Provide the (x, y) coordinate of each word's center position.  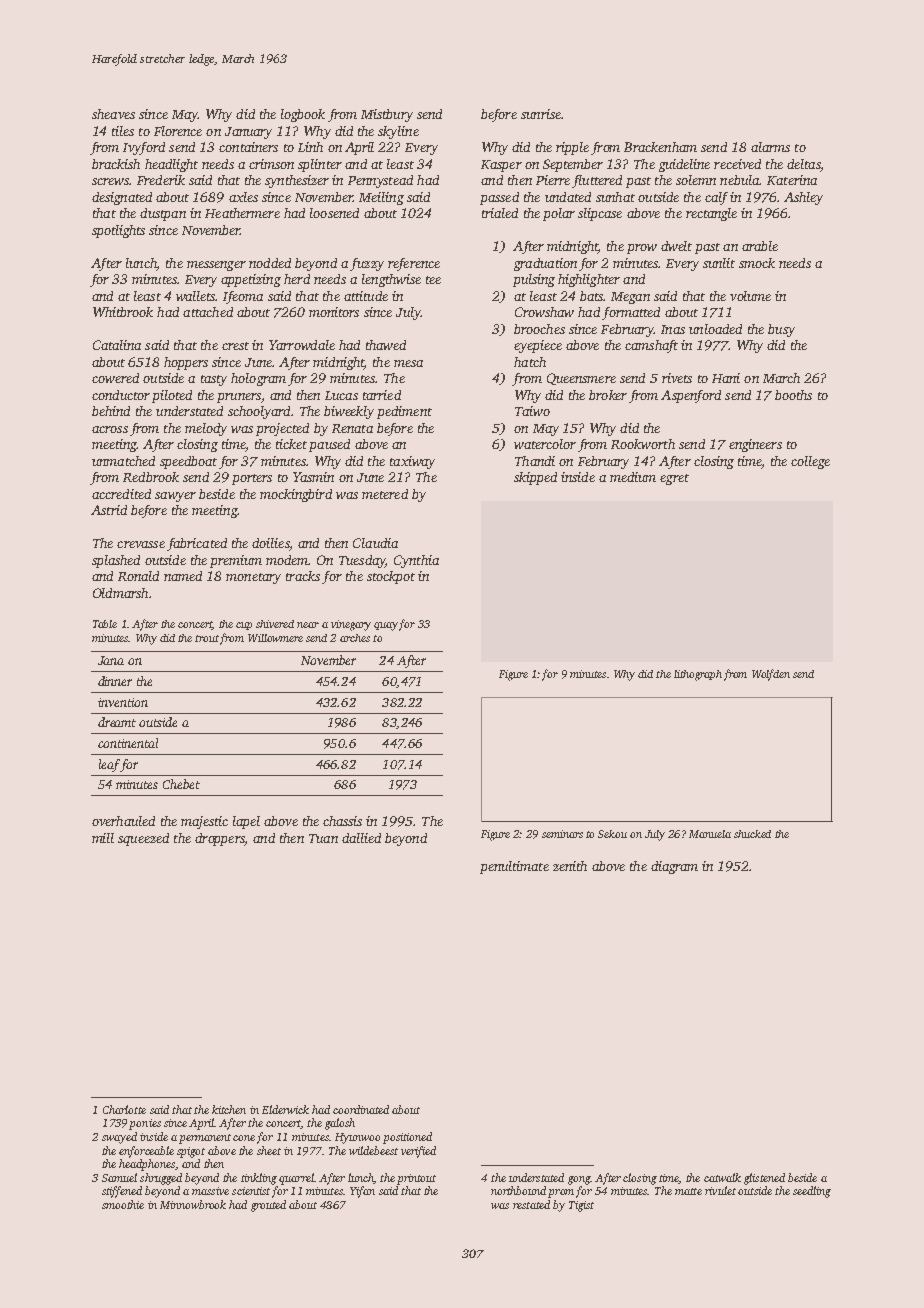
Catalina (117, 345)
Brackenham (660, 147)
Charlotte (124, 1109)
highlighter (589, 280)
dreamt (117, 722)
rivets (677, 378)
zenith (570, 866)
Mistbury (387, 115)
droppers (219, 839)
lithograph (698, 675)
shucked (752, 834)
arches (355, 638)
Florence (178, 131)
